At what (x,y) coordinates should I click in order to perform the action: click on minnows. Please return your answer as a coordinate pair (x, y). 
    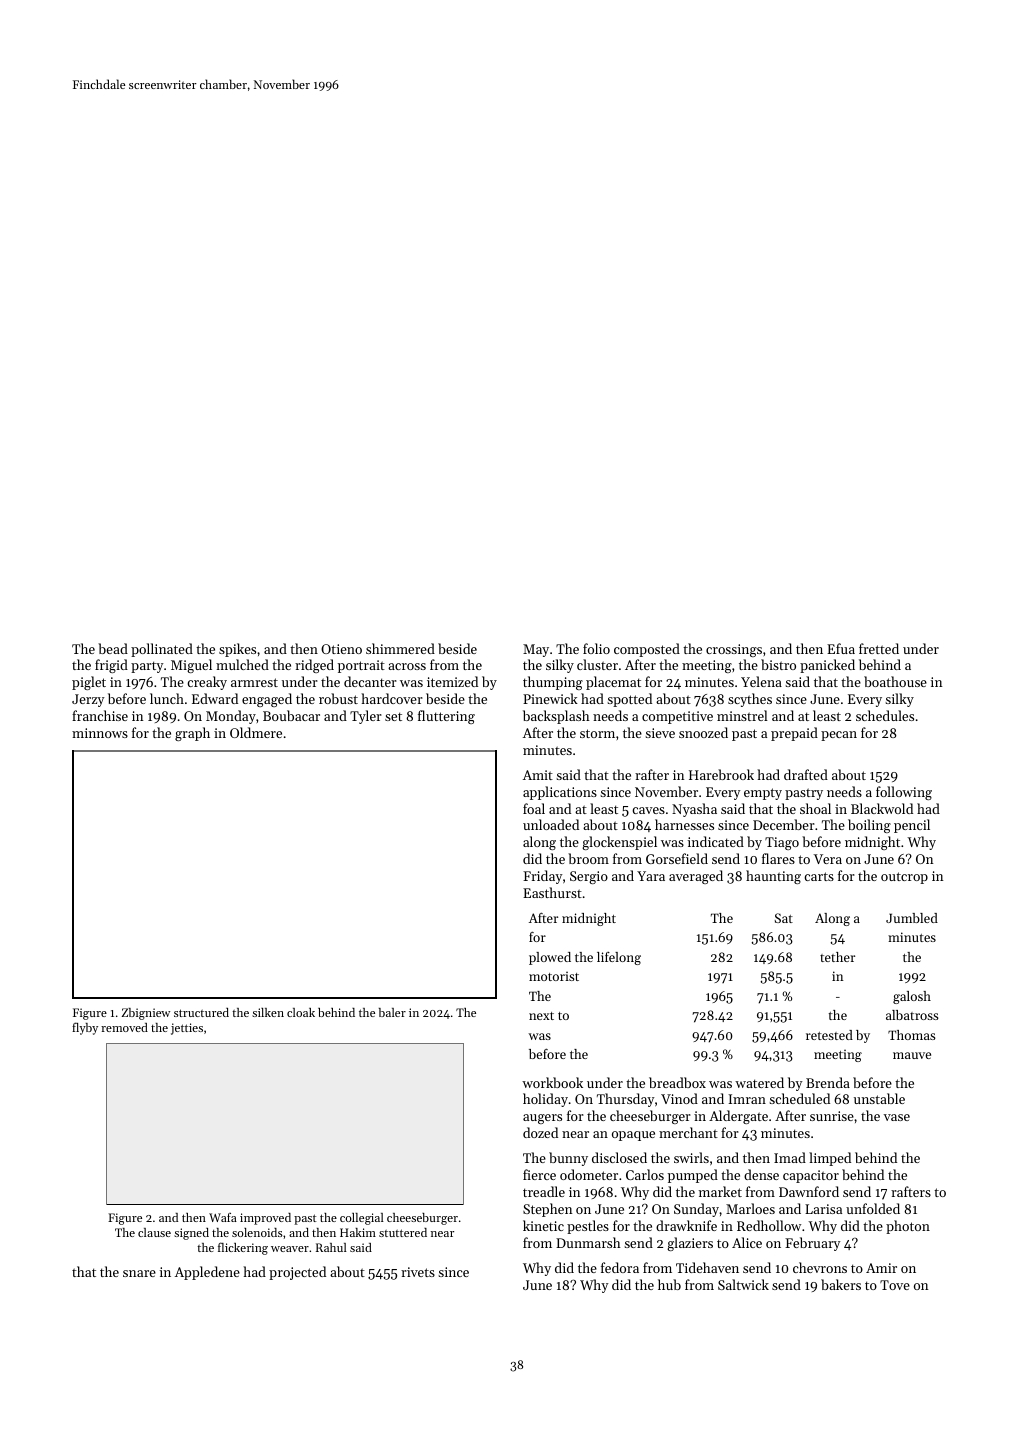
    Looking at the image, I should click on (100, 733).
